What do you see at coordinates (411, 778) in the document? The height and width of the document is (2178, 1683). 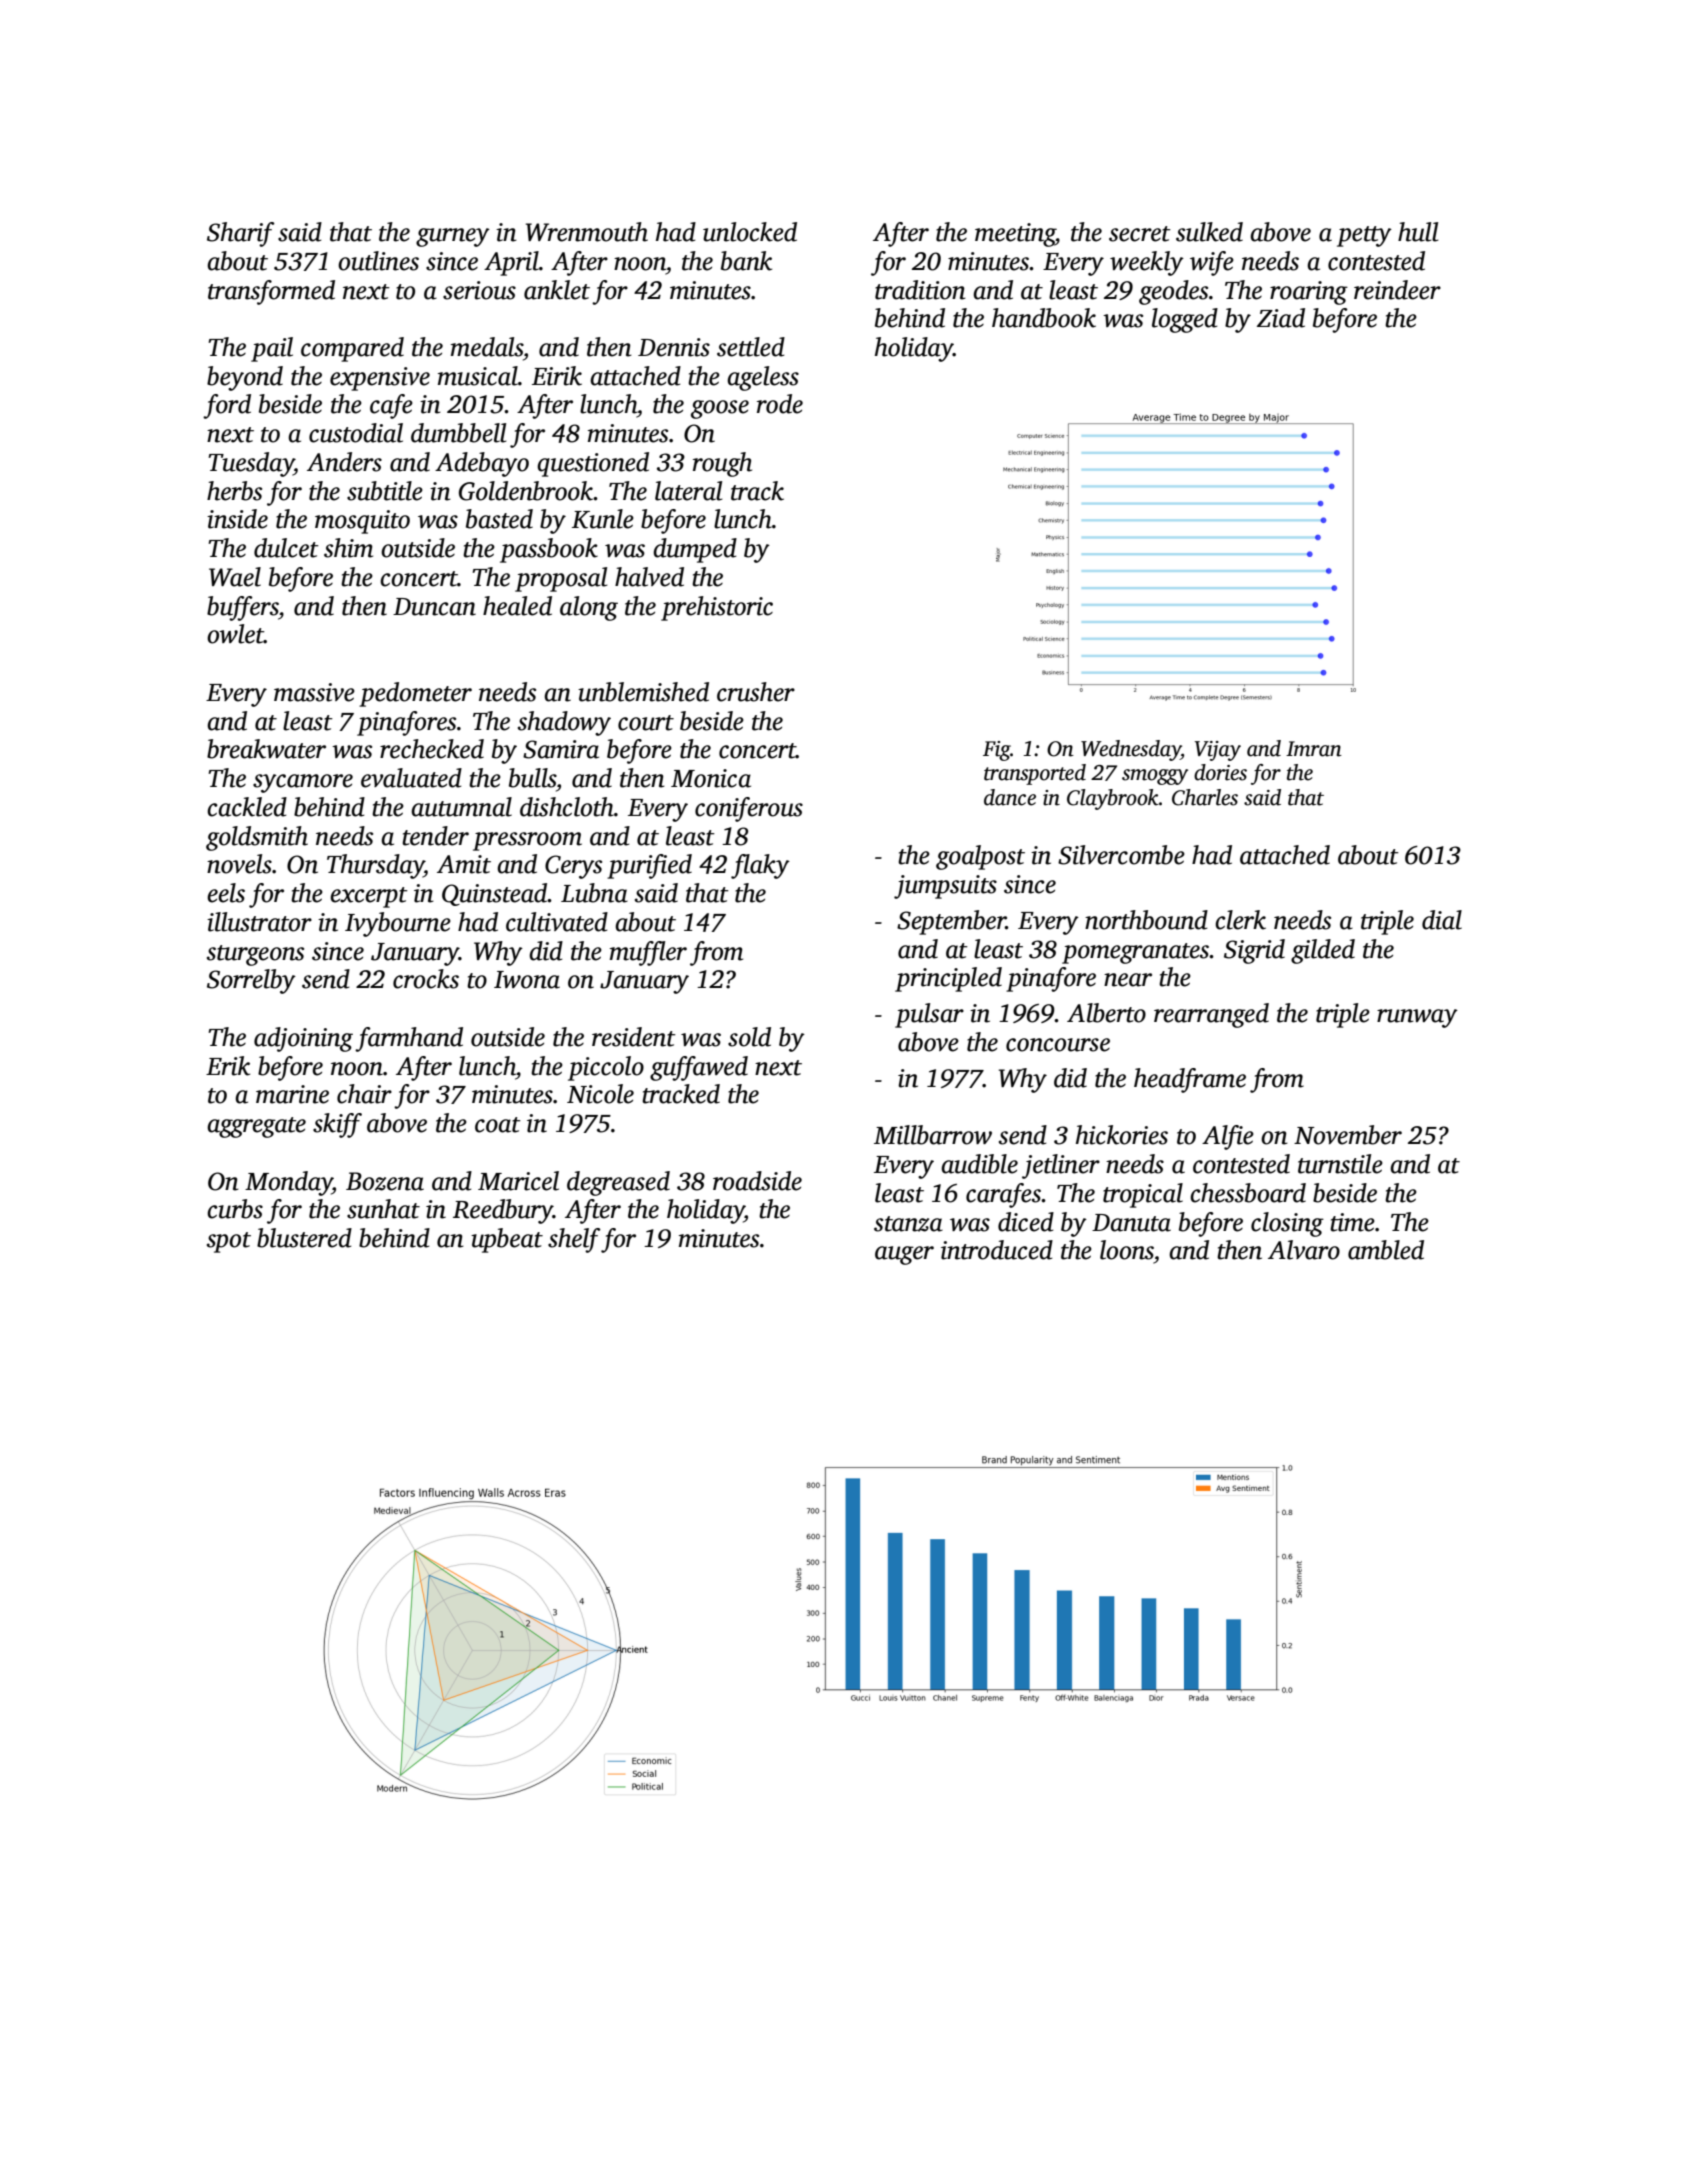 I see `evaluated` at bounding box center [411, 778].
